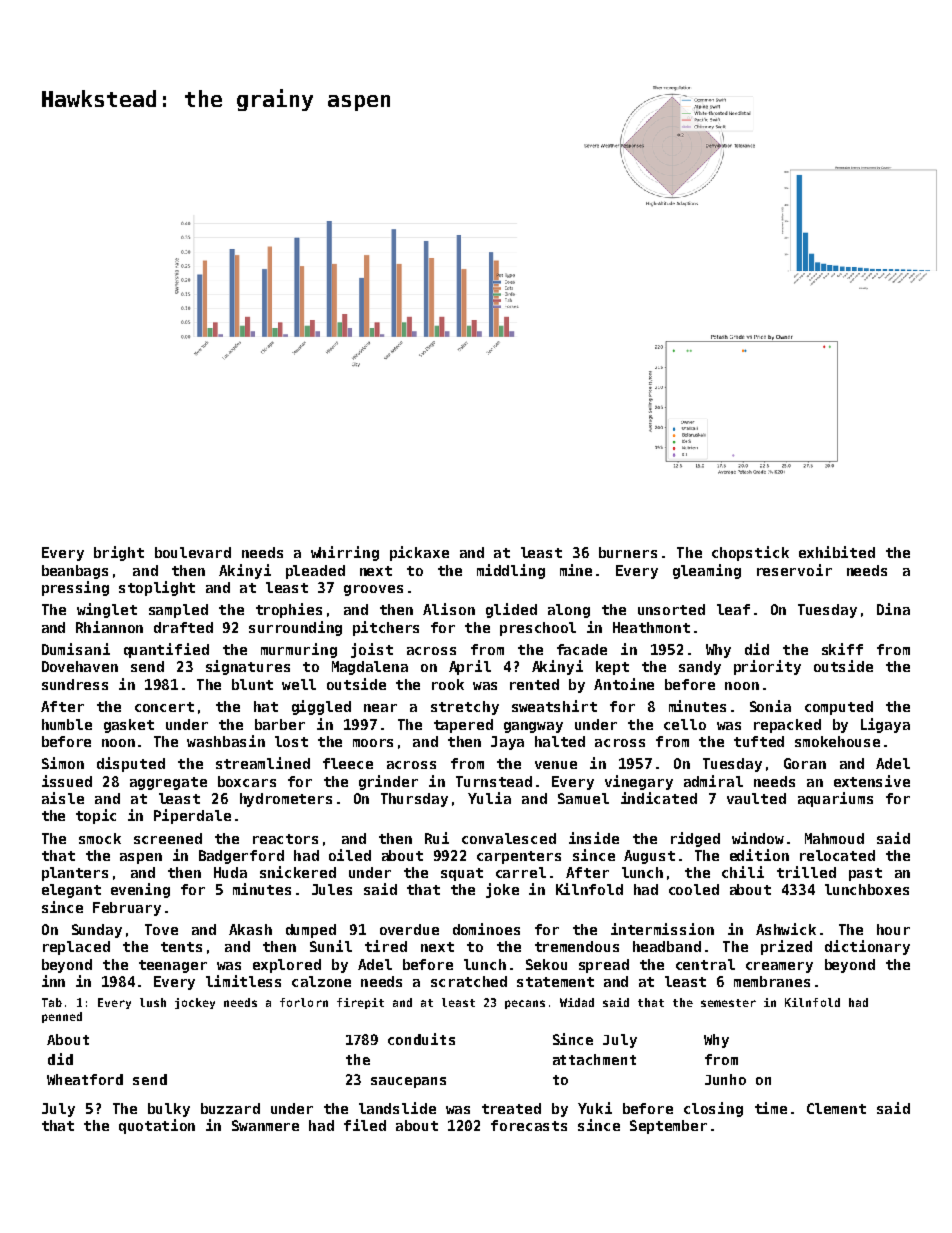  I want to click on grinder, so click(388, 782).
